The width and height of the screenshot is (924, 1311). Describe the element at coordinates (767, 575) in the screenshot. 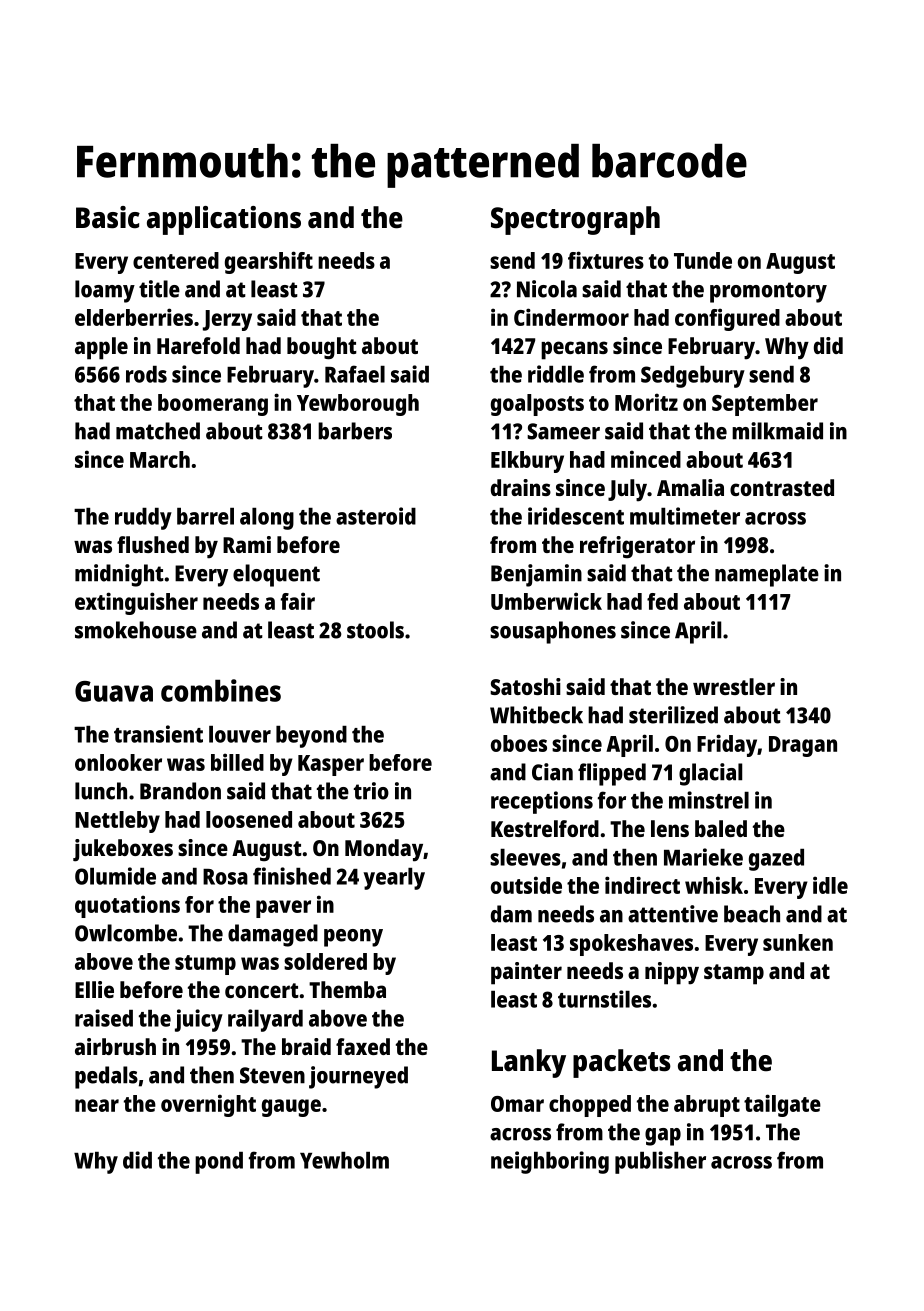

I see `nameplate` at that location.
